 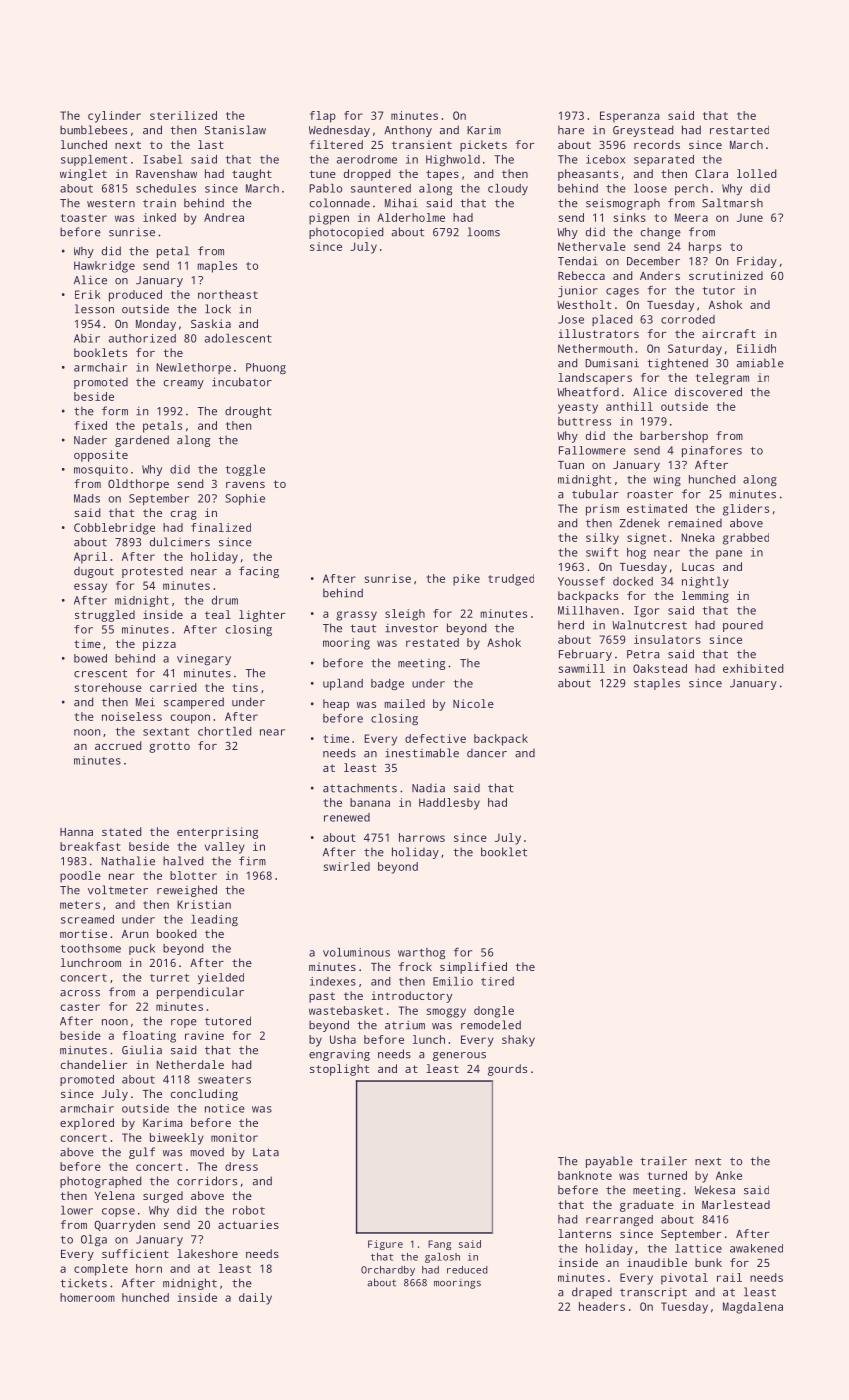 I want to click on protested, so click(x=152, y=572).
